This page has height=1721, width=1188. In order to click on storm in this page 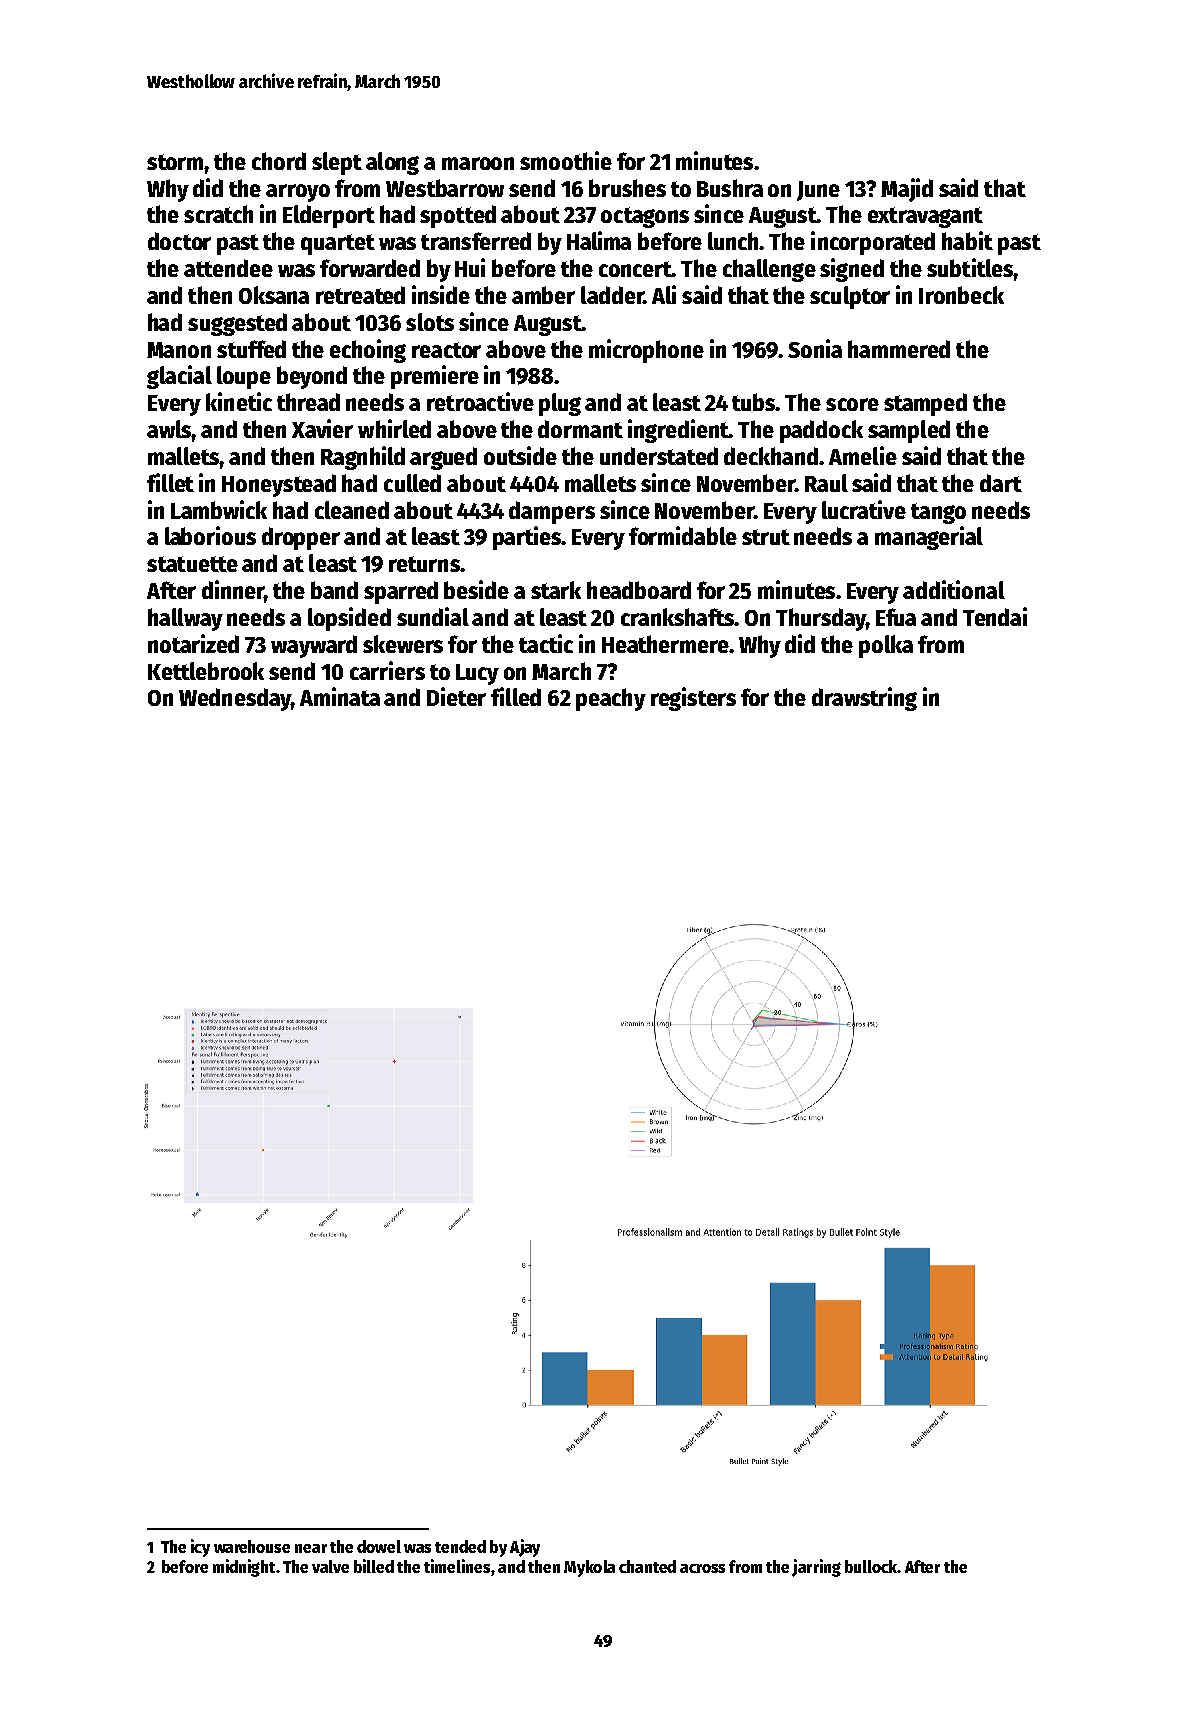, I will do `click(175, 162)`.
